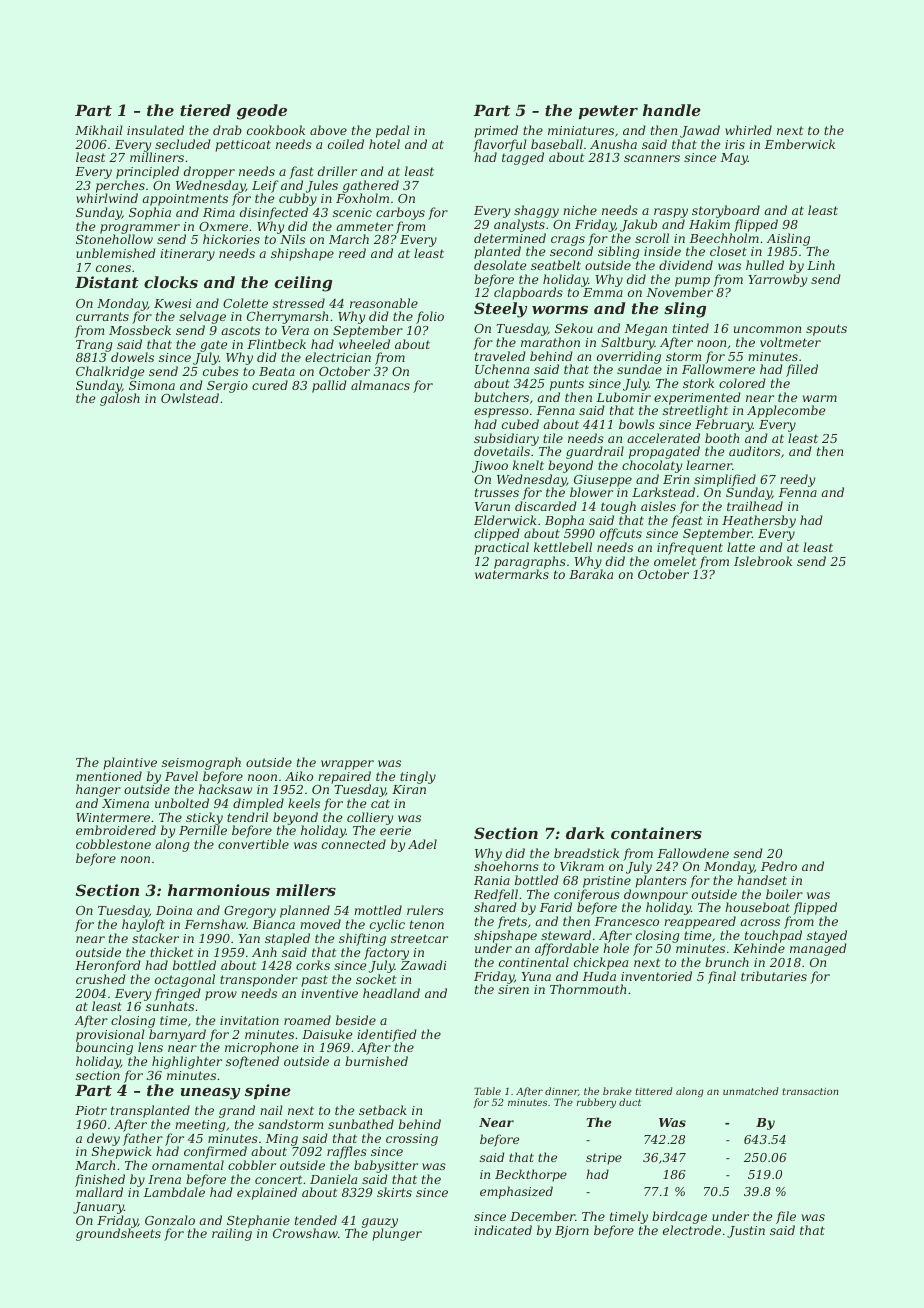 The width and height of the image is (924, 1308). I want to click on raffles, so click(347, 1152).
